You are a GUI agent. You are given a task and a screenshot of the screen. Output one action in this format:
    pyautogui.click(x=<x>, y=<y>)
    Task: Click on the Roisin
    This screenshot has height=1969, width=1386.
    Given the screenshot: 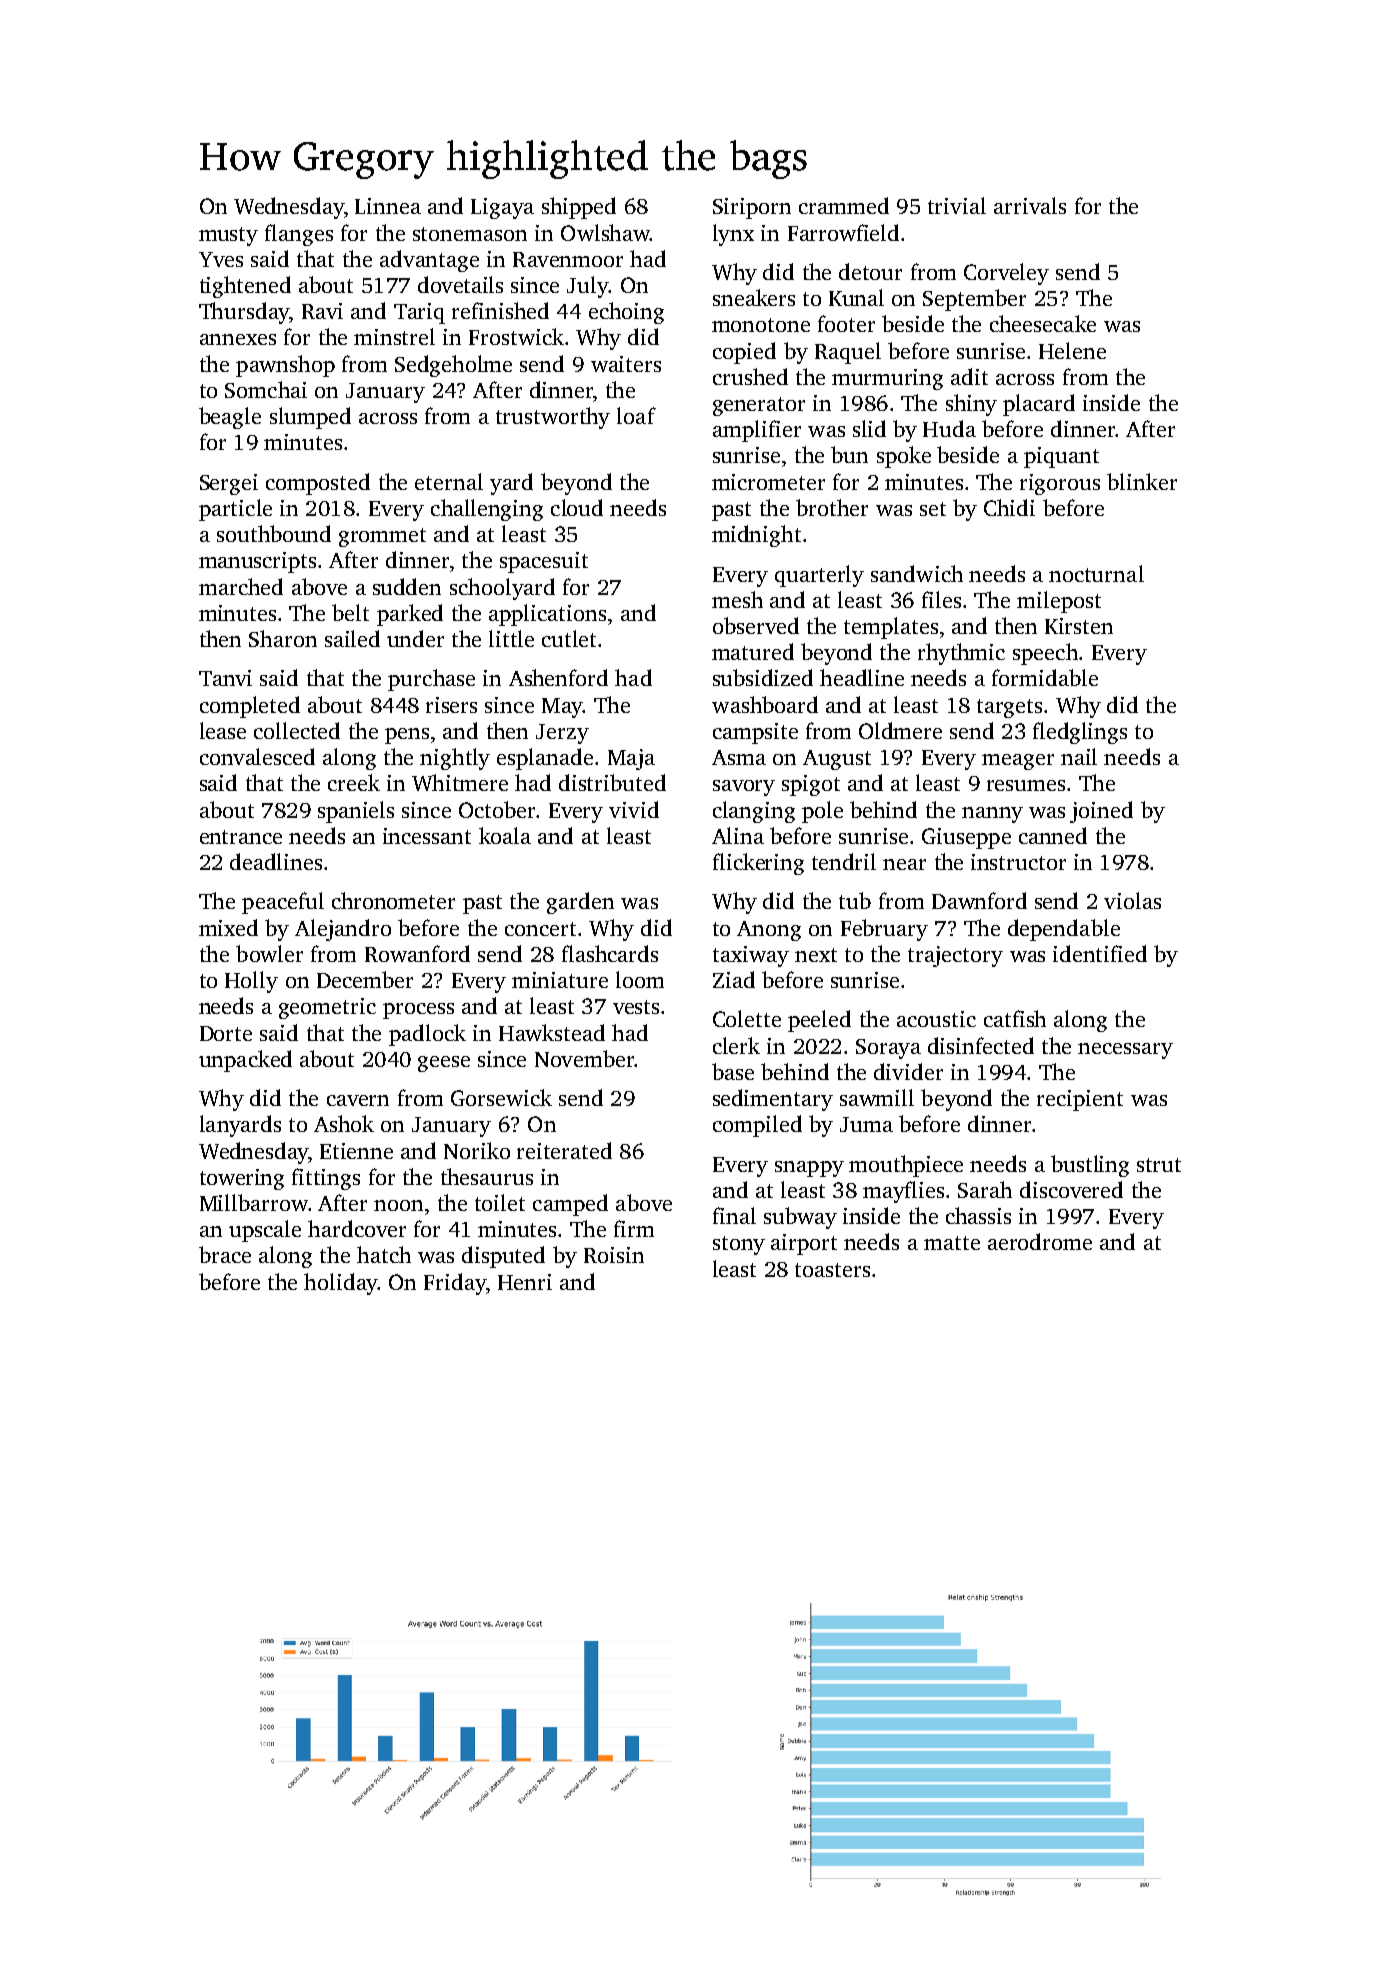 What is the action you would take?
    pyautogui.click(x=614, y=1255)
